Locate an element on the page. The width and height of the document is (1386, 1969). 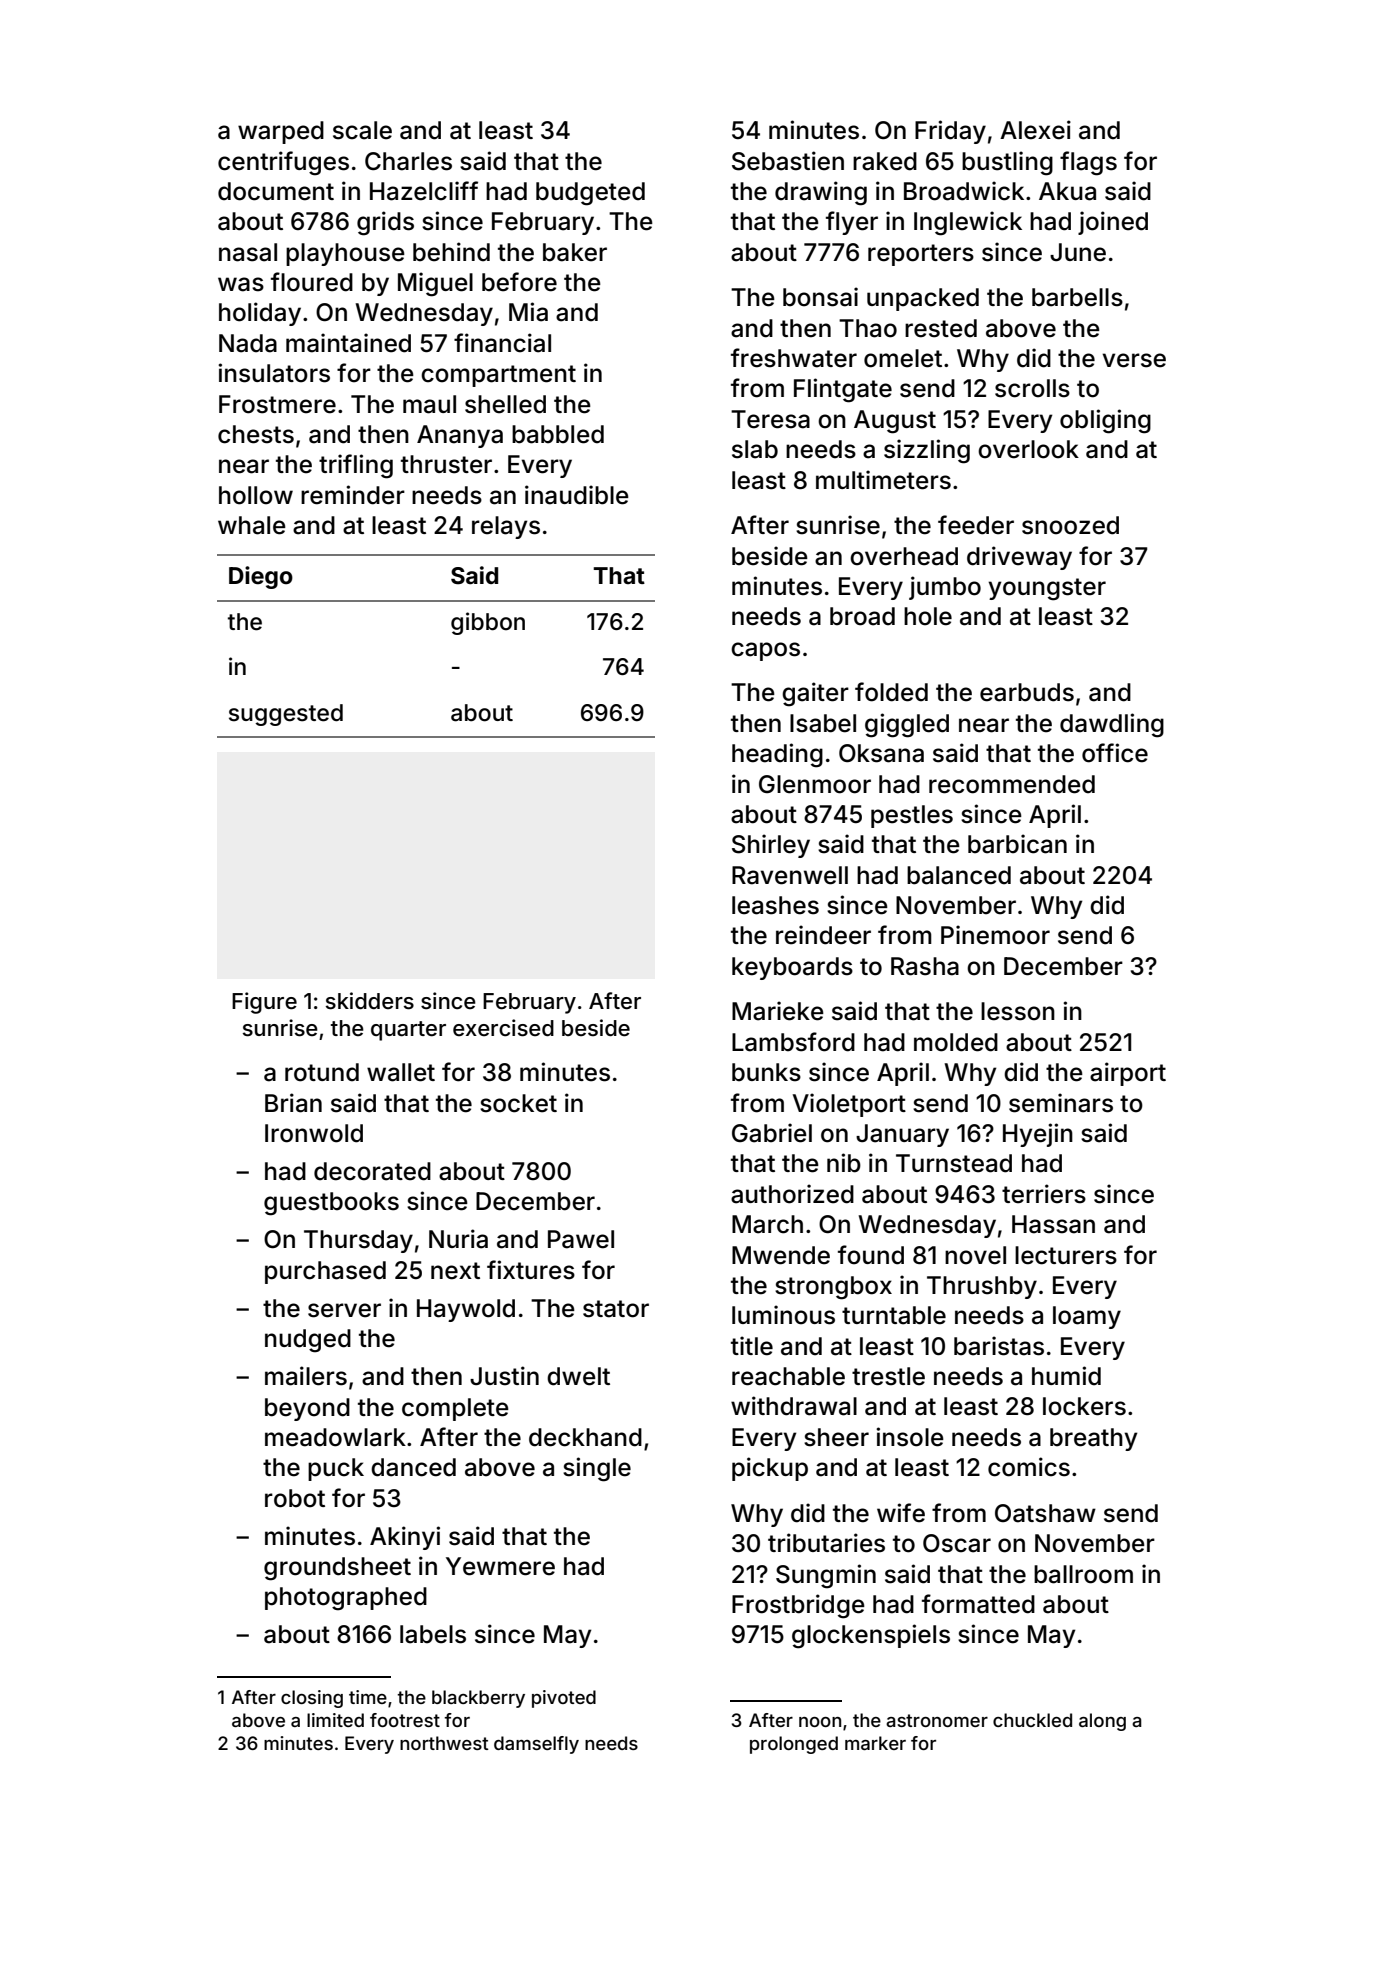
scale is located at coordinates (362, 130).
